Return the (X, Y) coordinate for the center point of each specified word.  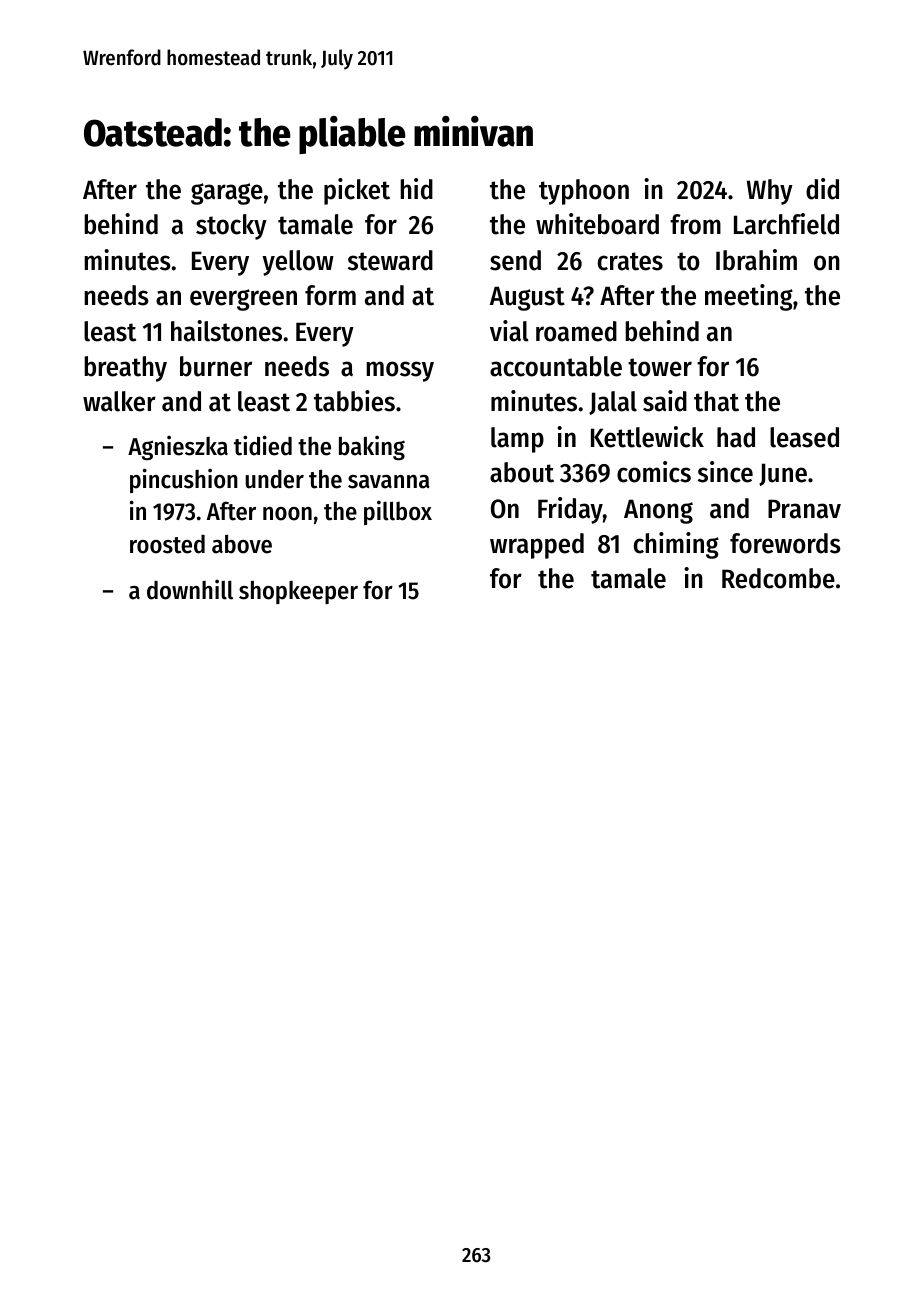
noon (287, 514)
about (522, 472)
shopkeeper (298, 592)
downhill (190, 589)
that (716, 401)
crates (630, 261)
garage (227, 194)
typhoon (584, 192)
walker (119, 401)
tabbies (354, 401)
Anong (658, 511)
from (695, 224)
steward (390, 260)
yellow (298, 263)
